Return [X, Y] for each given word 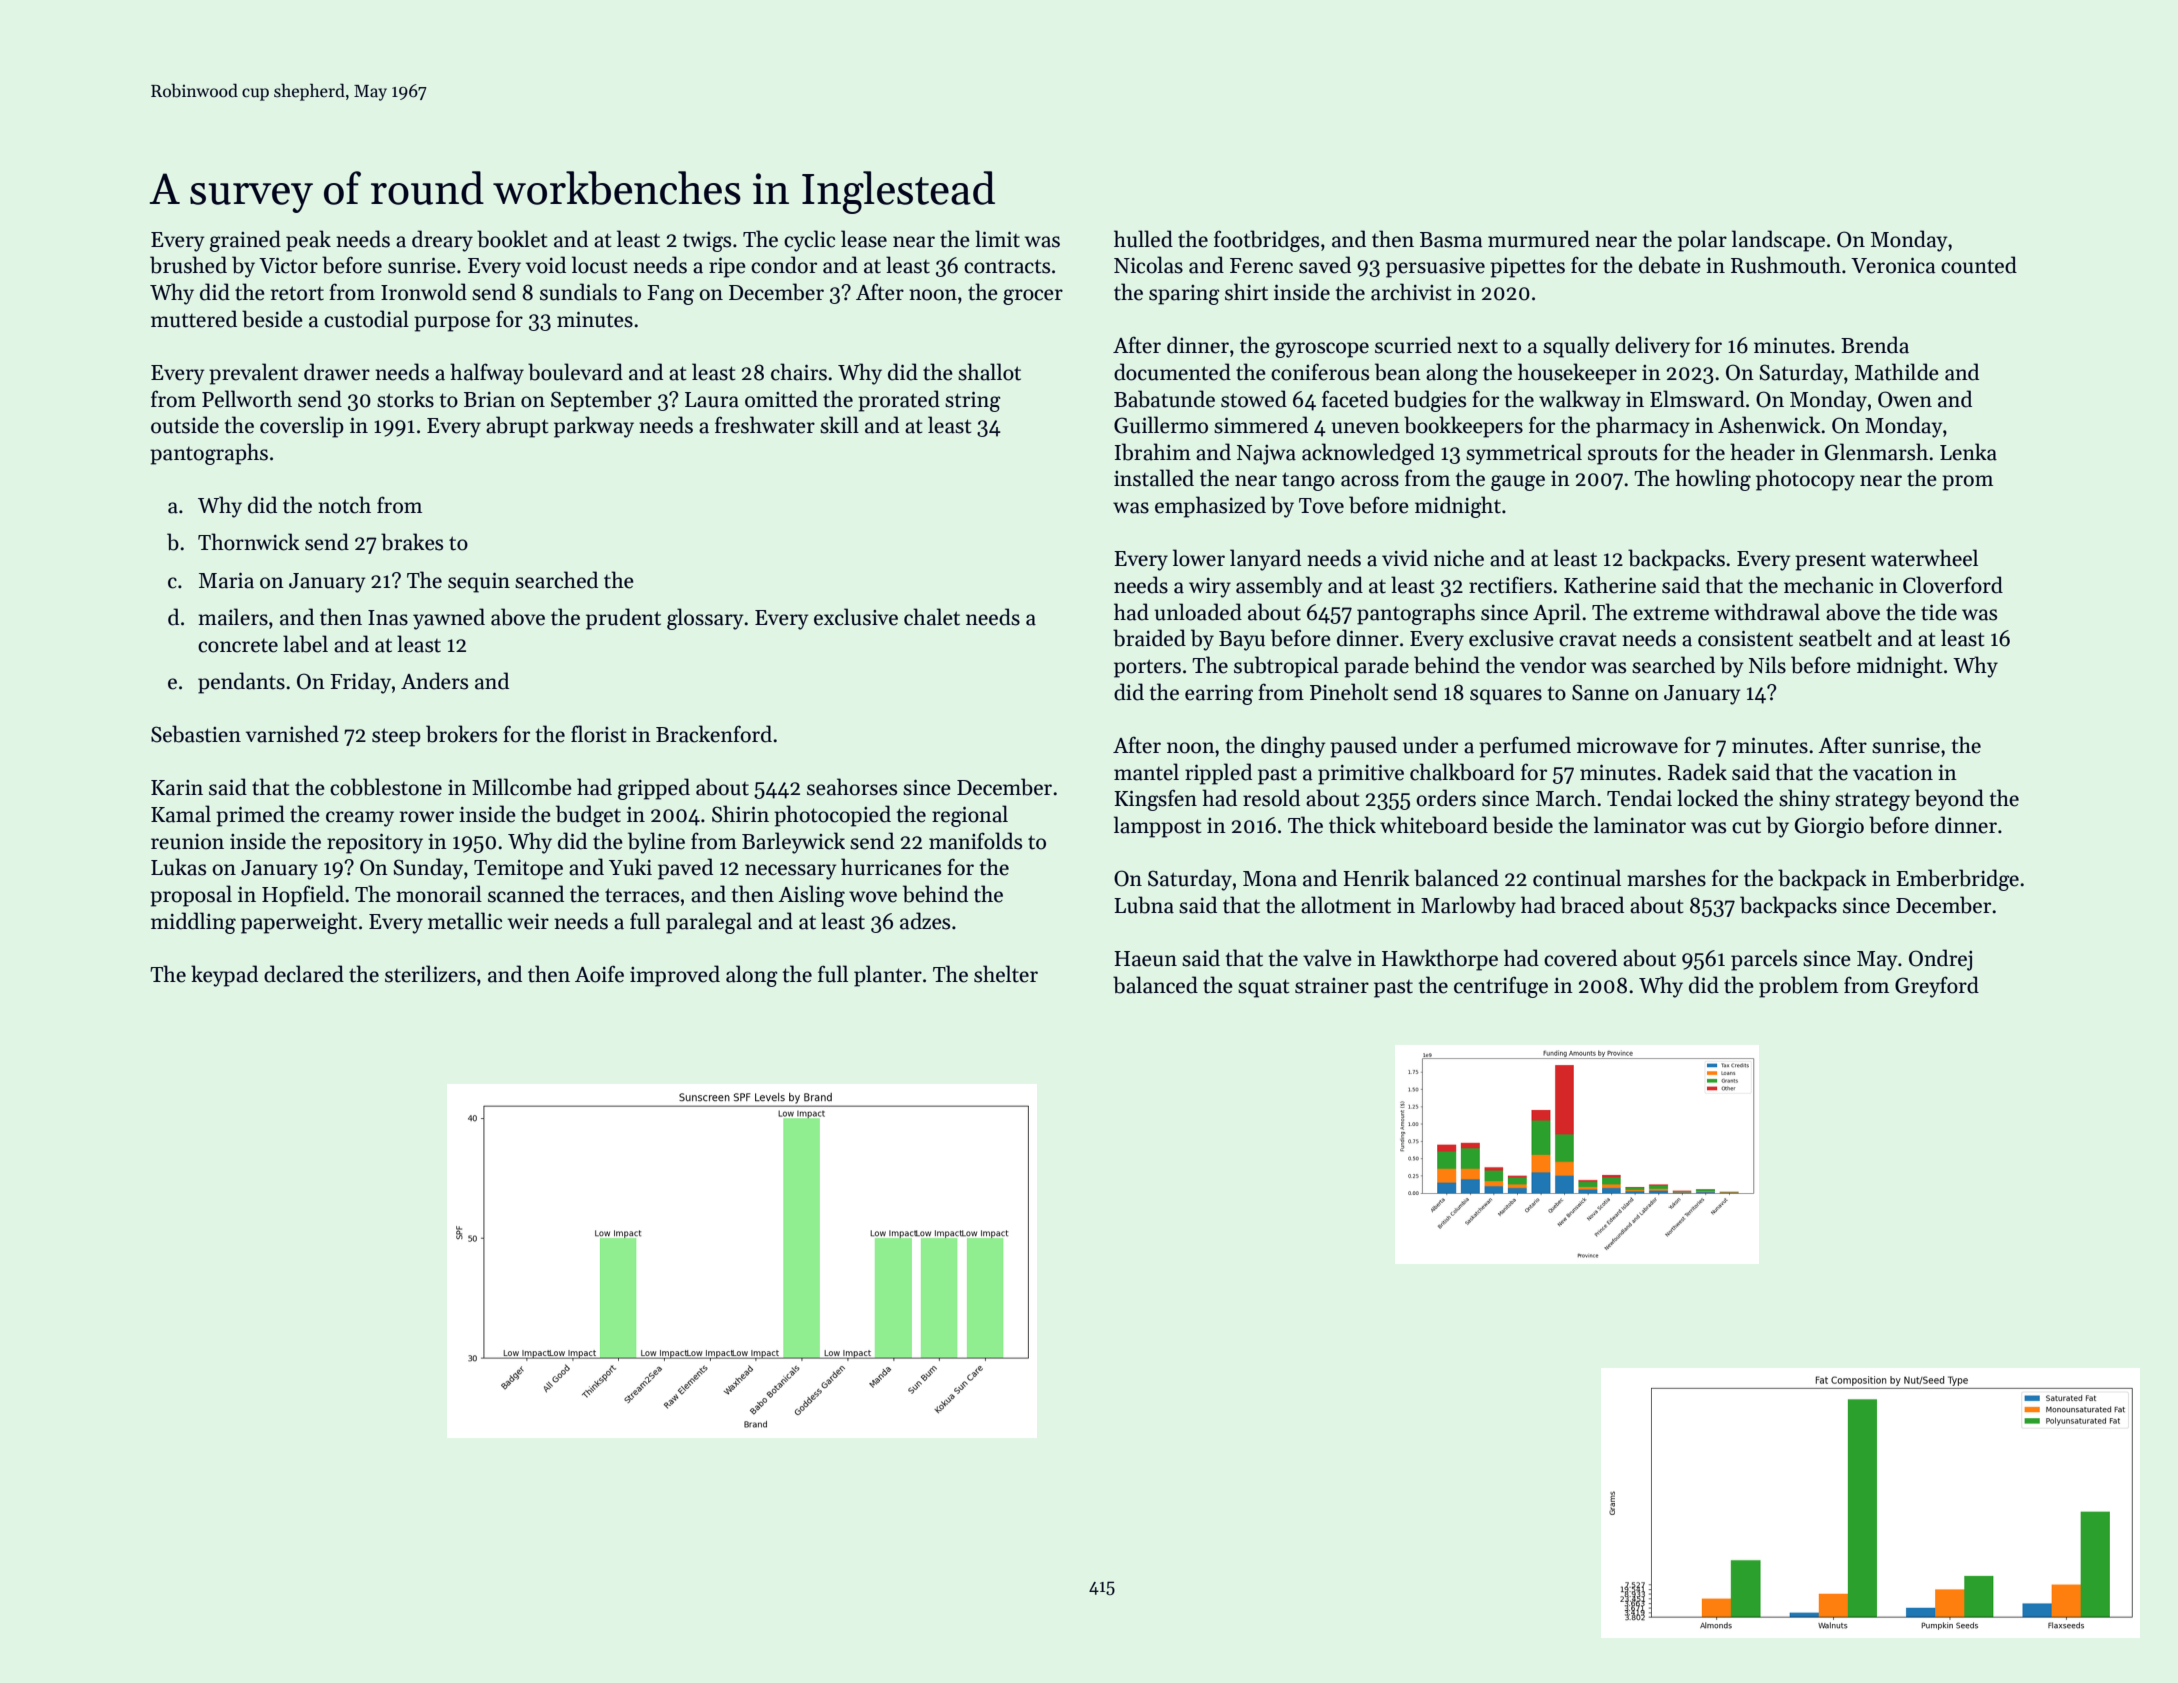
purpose [452, 324]
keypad [224, 976]
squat [1263, 988]
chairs [799, 372]
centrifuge [1501, 987]
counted [1979, 265]
